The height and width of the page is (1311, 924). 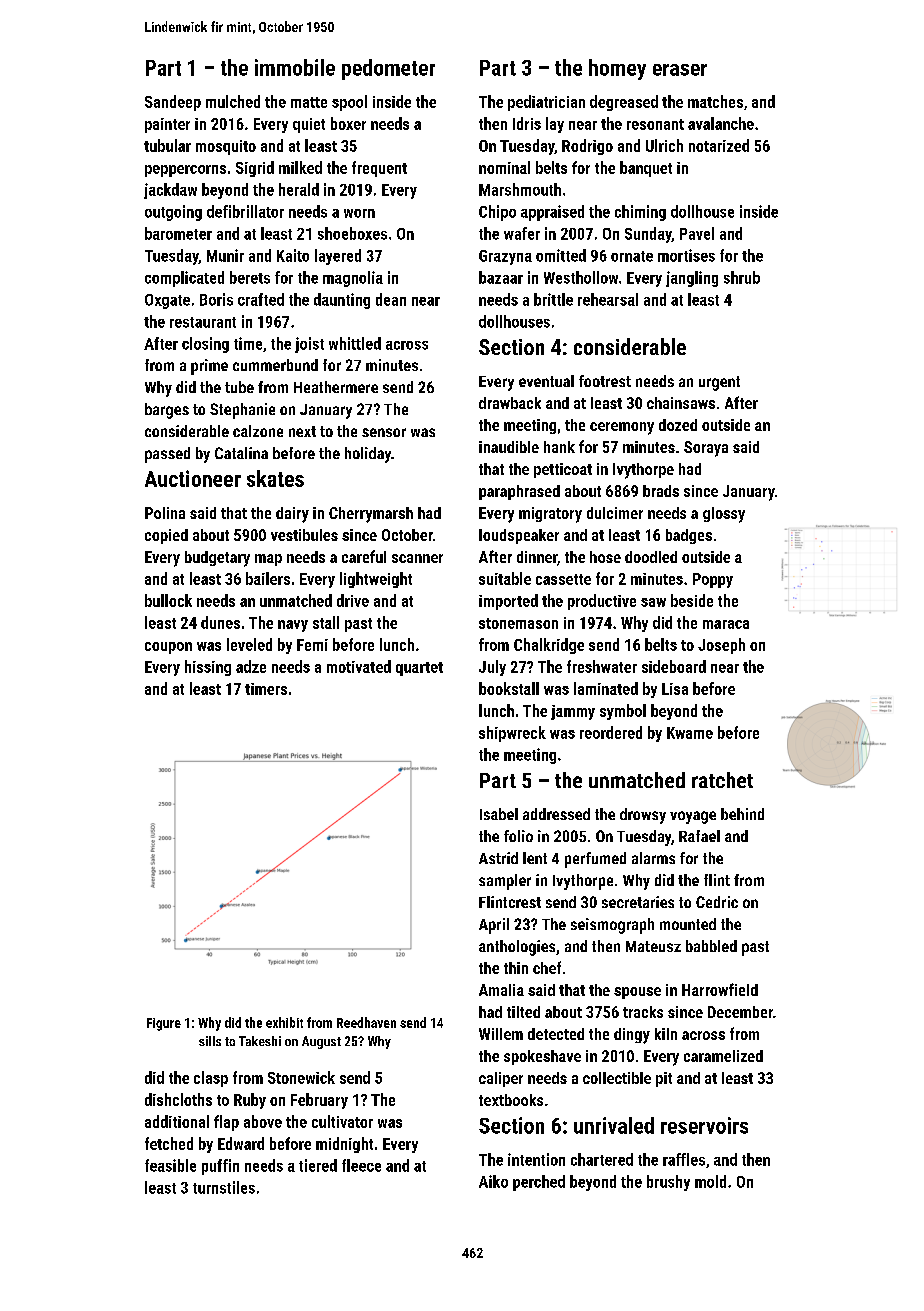 What do you see at coordinates (617, 69) in the page?
I see `homey` at bounding box center [617, 69].
